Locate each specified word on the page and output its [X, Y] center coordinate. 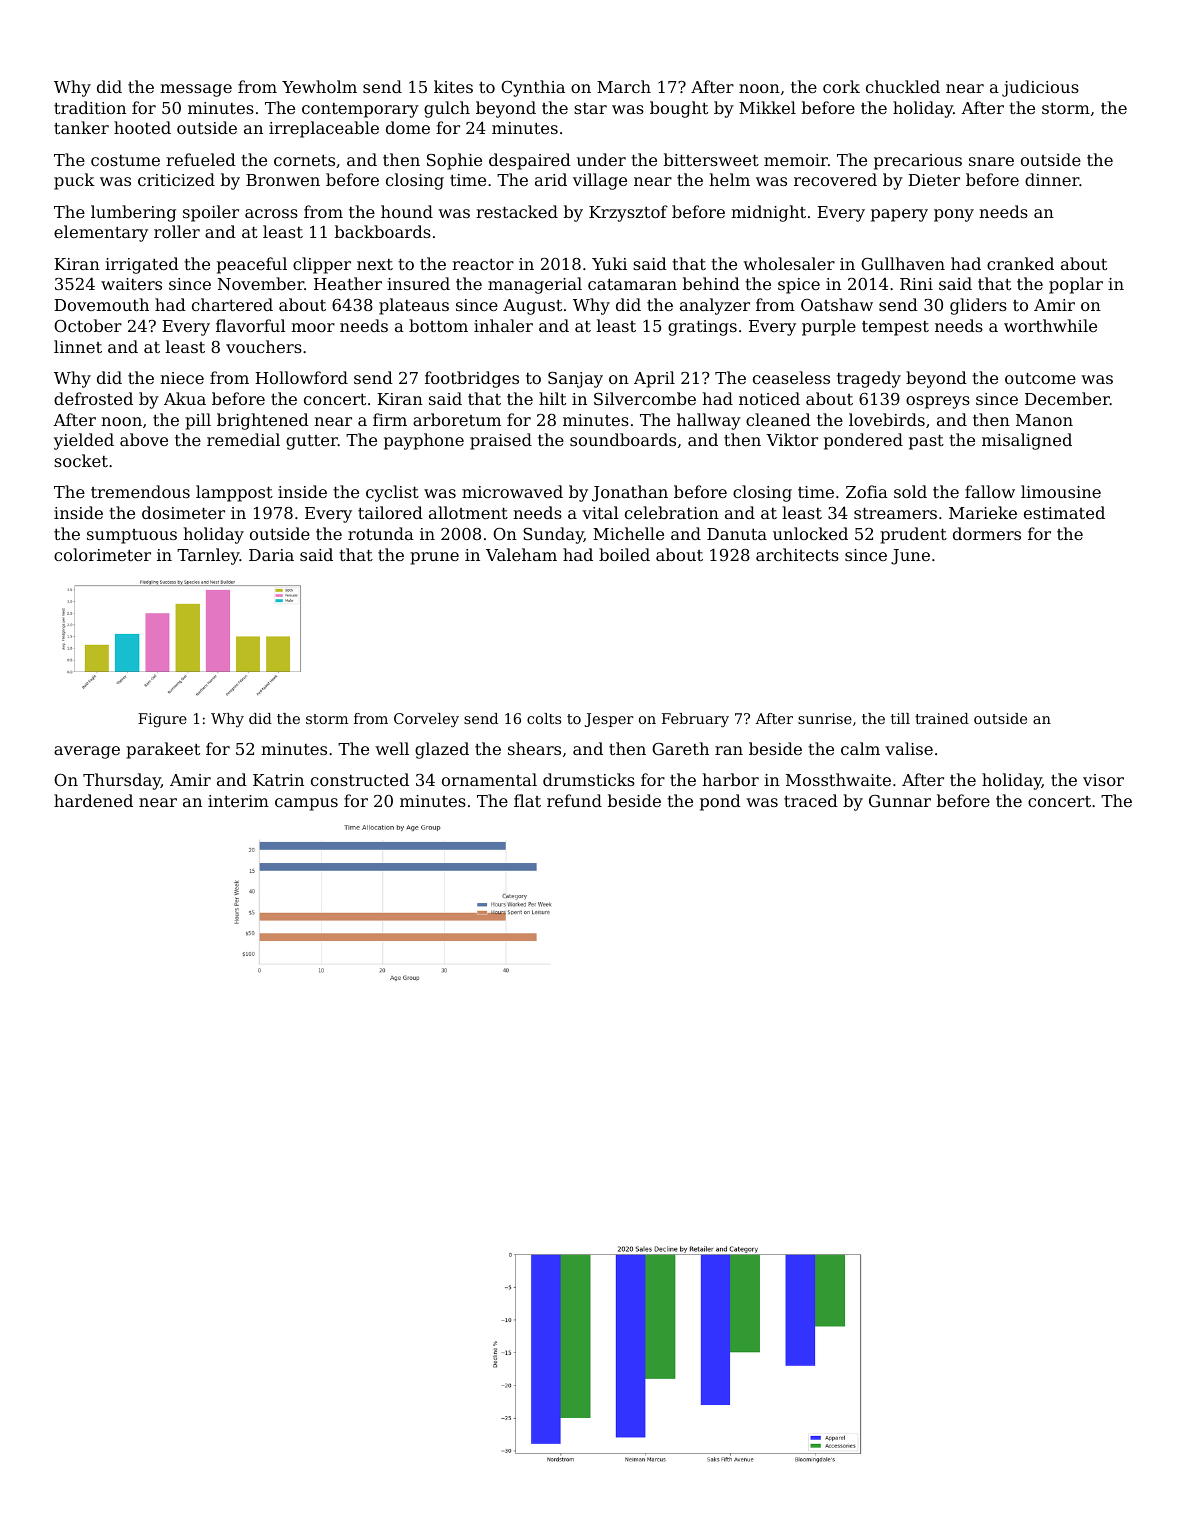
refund [574, 800]
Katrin [278, 780]
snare [991, 161]
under [601, 159]
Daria [271, 555]
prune [434, 558]
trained [942, 718]
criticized [176, 179]
